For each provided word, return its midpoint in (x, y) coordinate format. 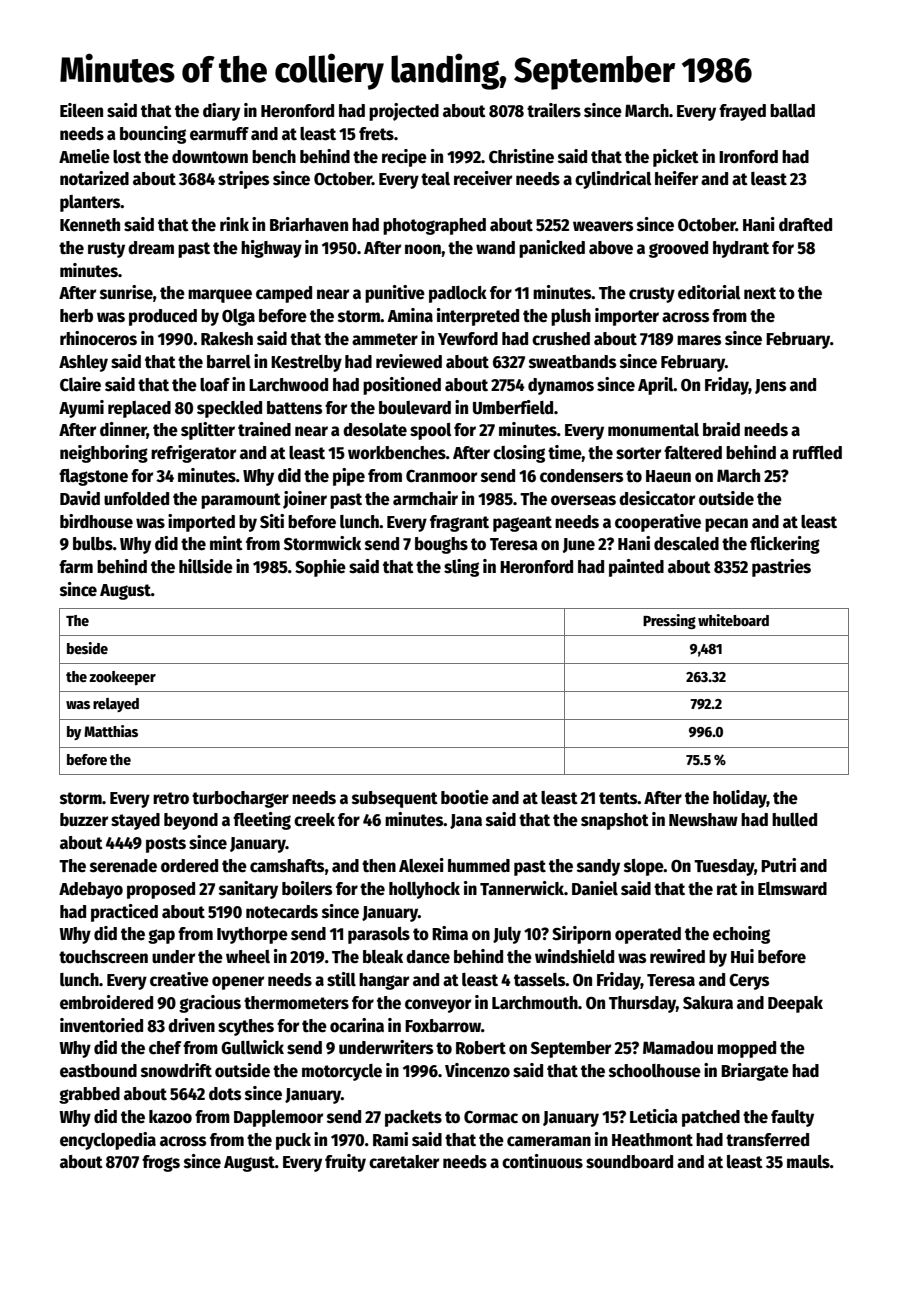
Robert (481, 1048)
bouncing (153, 135)
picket (676, 158)
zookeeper (122, 678)
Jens (770, 386)
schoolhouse (655, 1071)
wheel (248, 957)
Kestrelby (306, 363)
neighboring (104, 454)
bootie (465, 797)
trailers (554, 110)
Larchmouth (535, 1003)
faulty (792, 1118)
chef (165, 1048)
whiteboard (733, 620)
